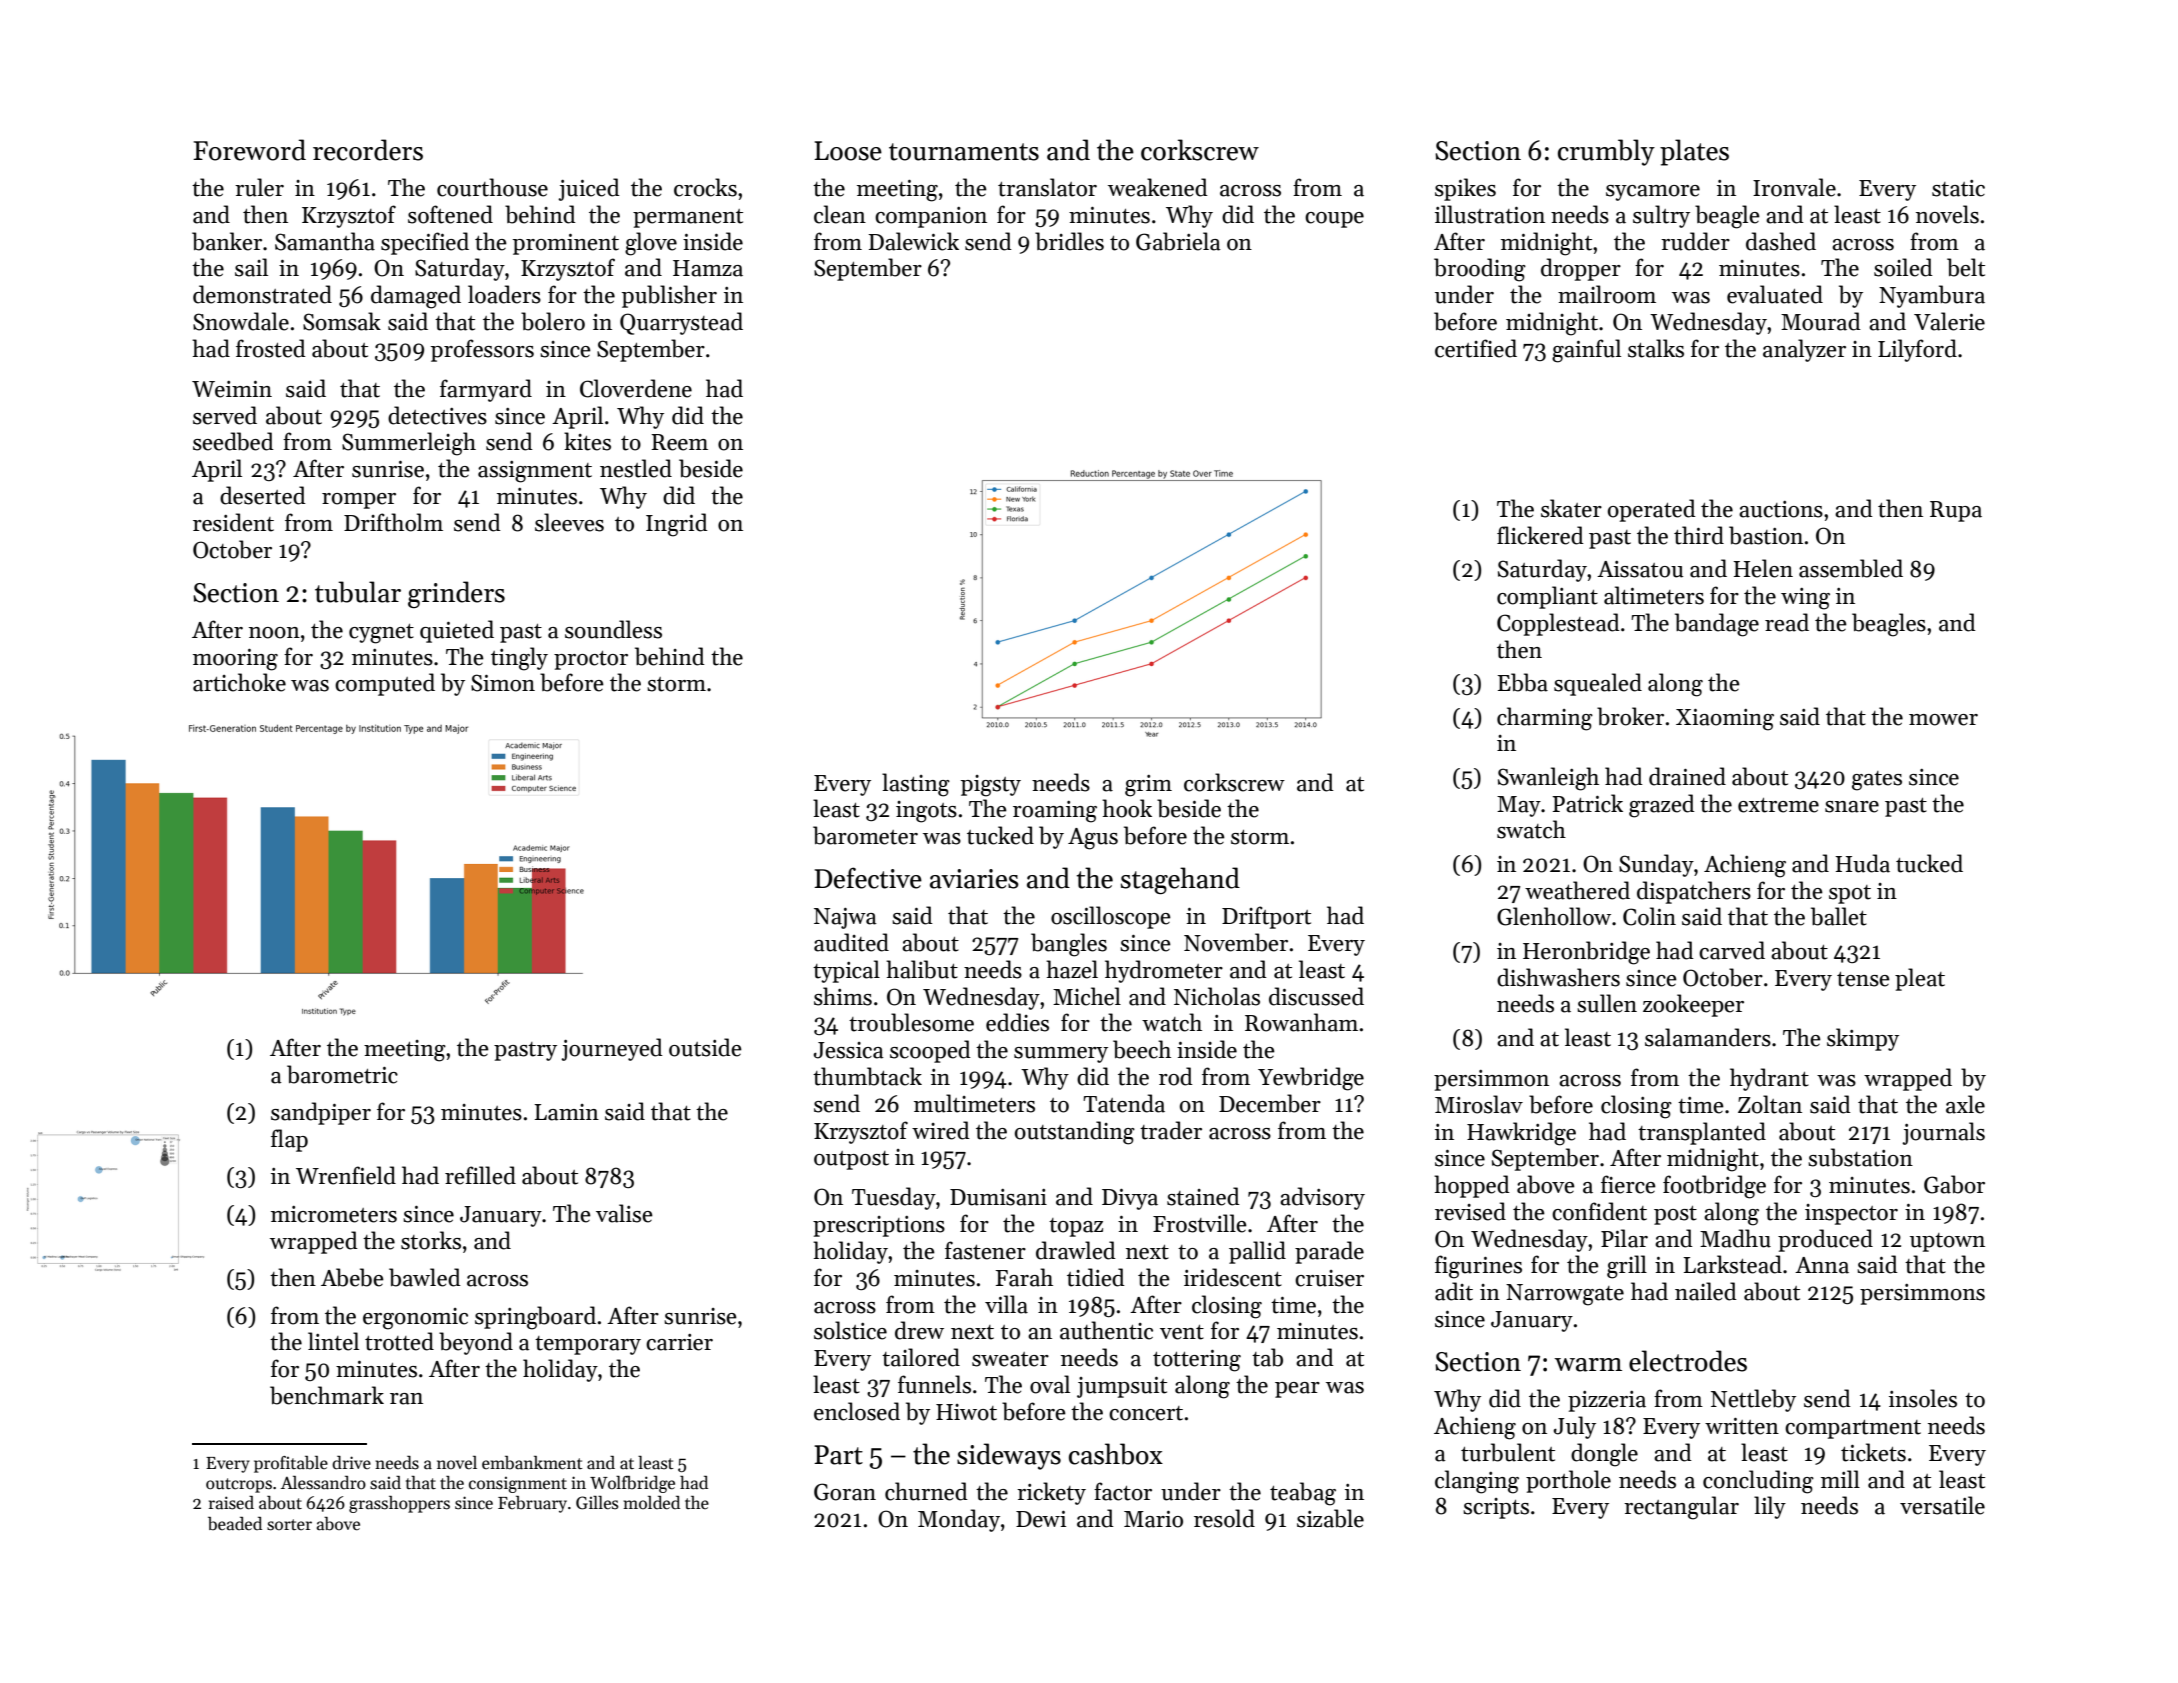 Image resolution: width=2178 pixels, height=1683 pixels. What do you see at coordinates (1540, 535) in the document?
I see `flickered` at bounding box center [1540, 535].
